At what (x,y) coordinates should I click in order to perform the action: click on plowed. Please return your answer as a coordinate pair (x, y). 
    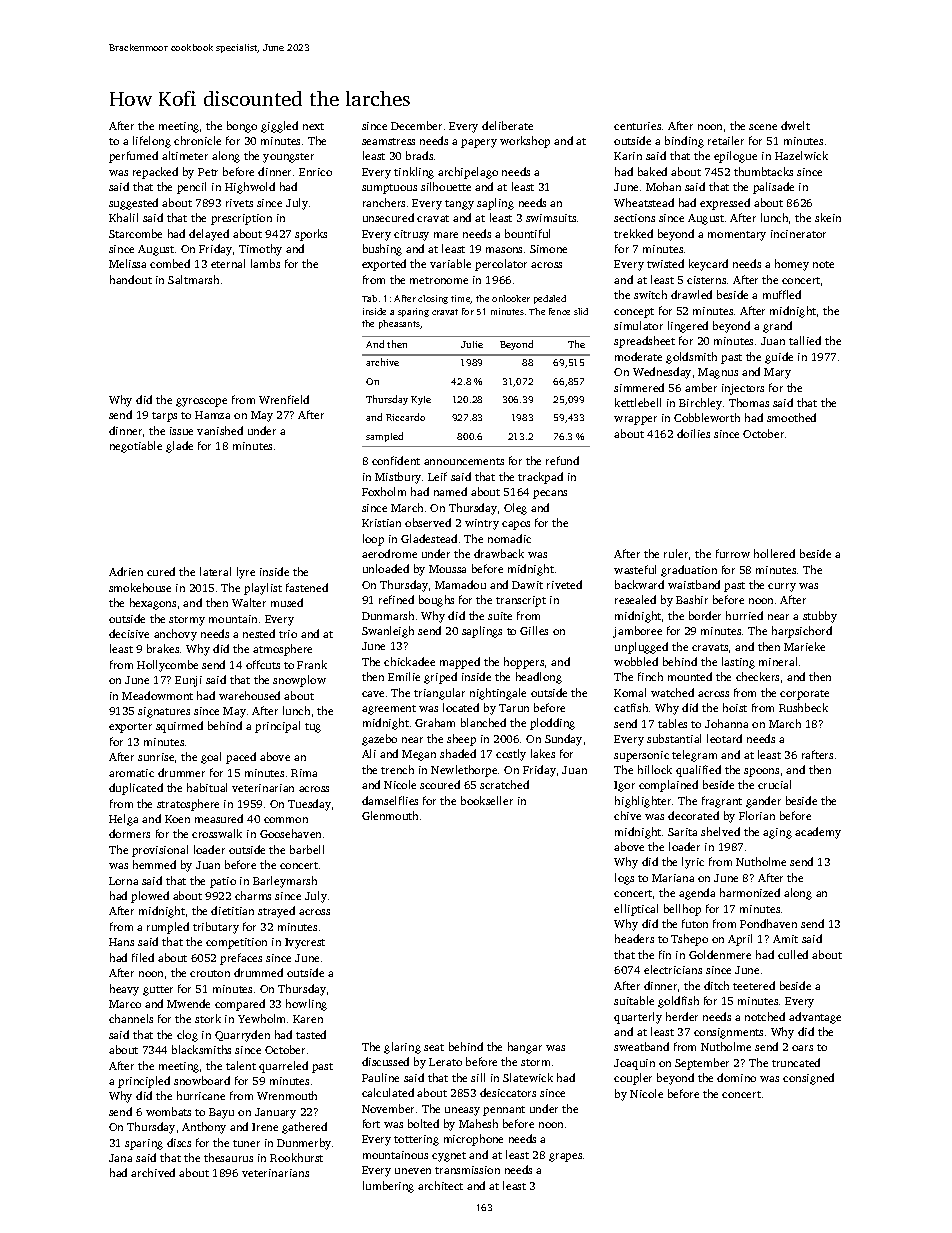
    Looking at the image, I should click on (150, 897).
